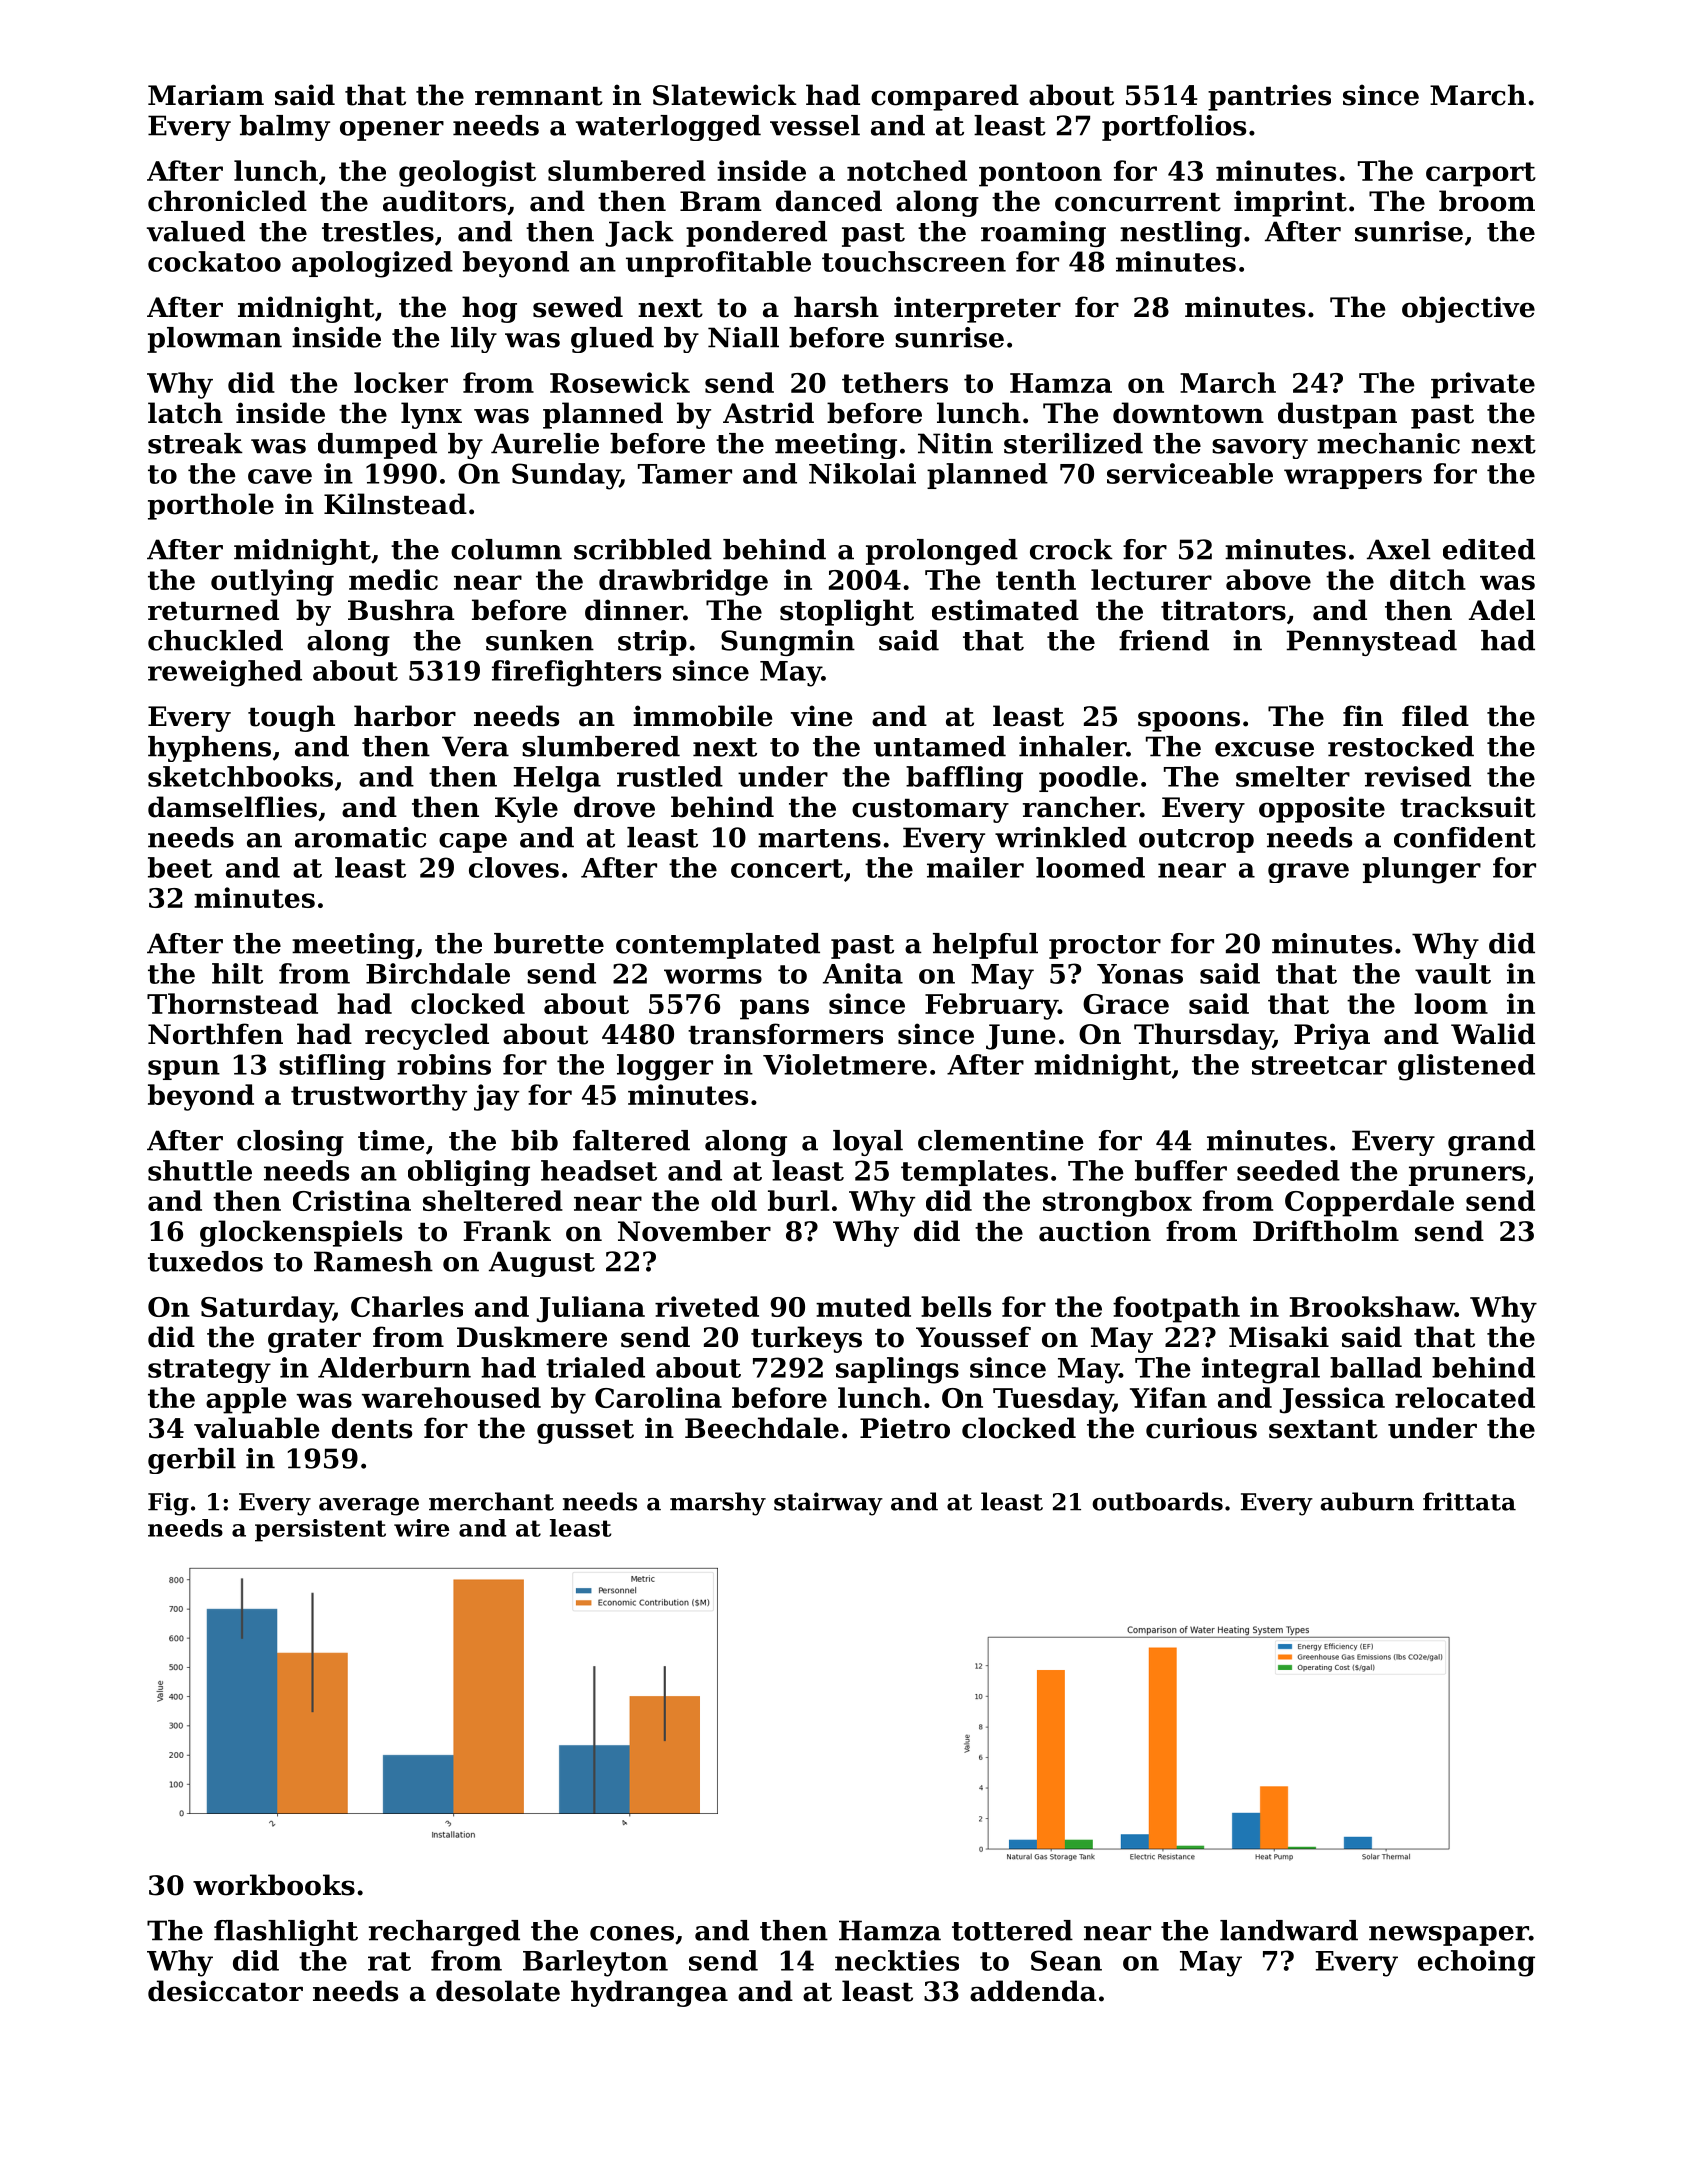  I want to click on Mariam, so click(206, 95).
